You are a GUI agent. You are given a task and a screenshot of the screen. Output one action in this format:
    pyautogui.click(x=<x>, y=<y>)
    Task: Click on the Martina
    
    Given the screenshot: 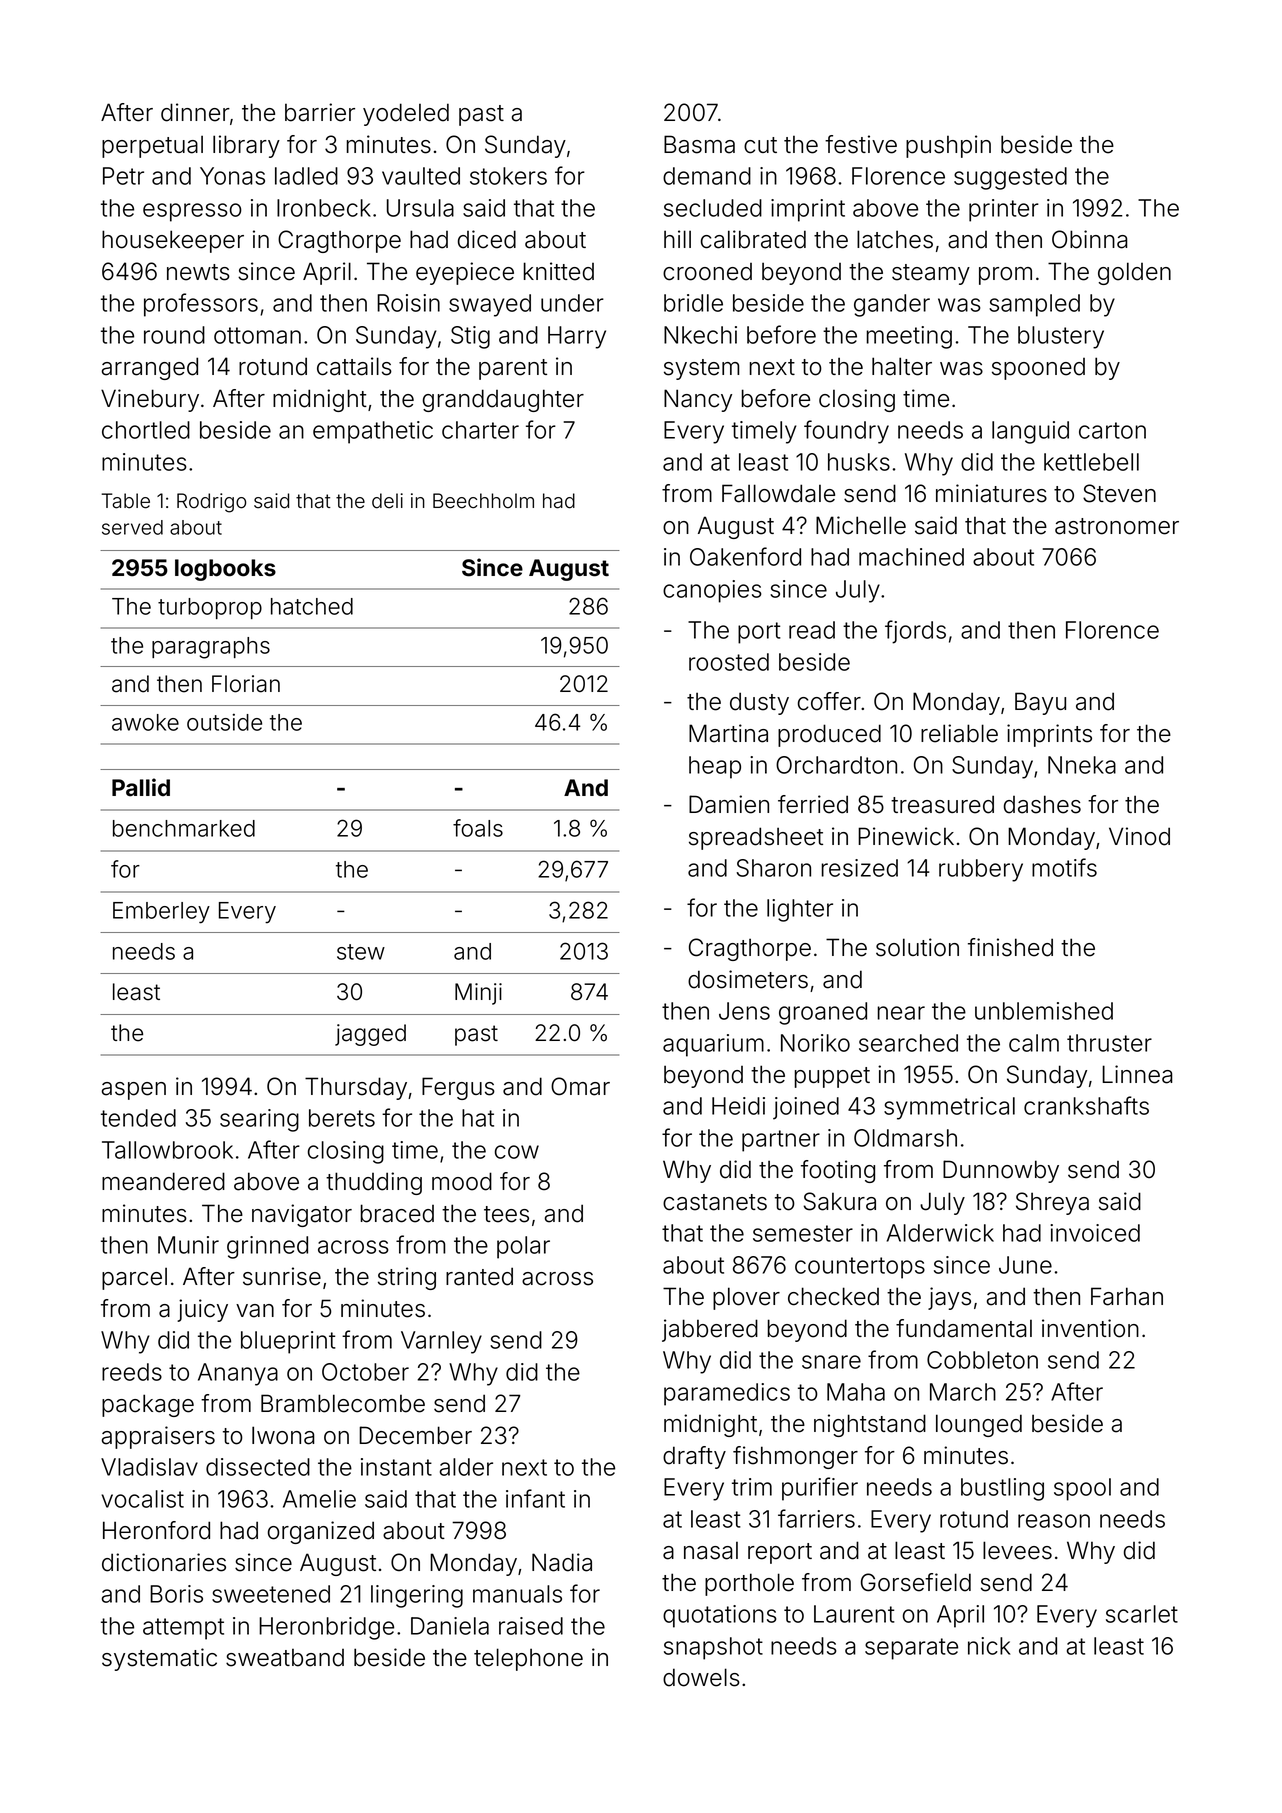 What is the action you would take?
    pyautogui.click(x=728, y=733)
